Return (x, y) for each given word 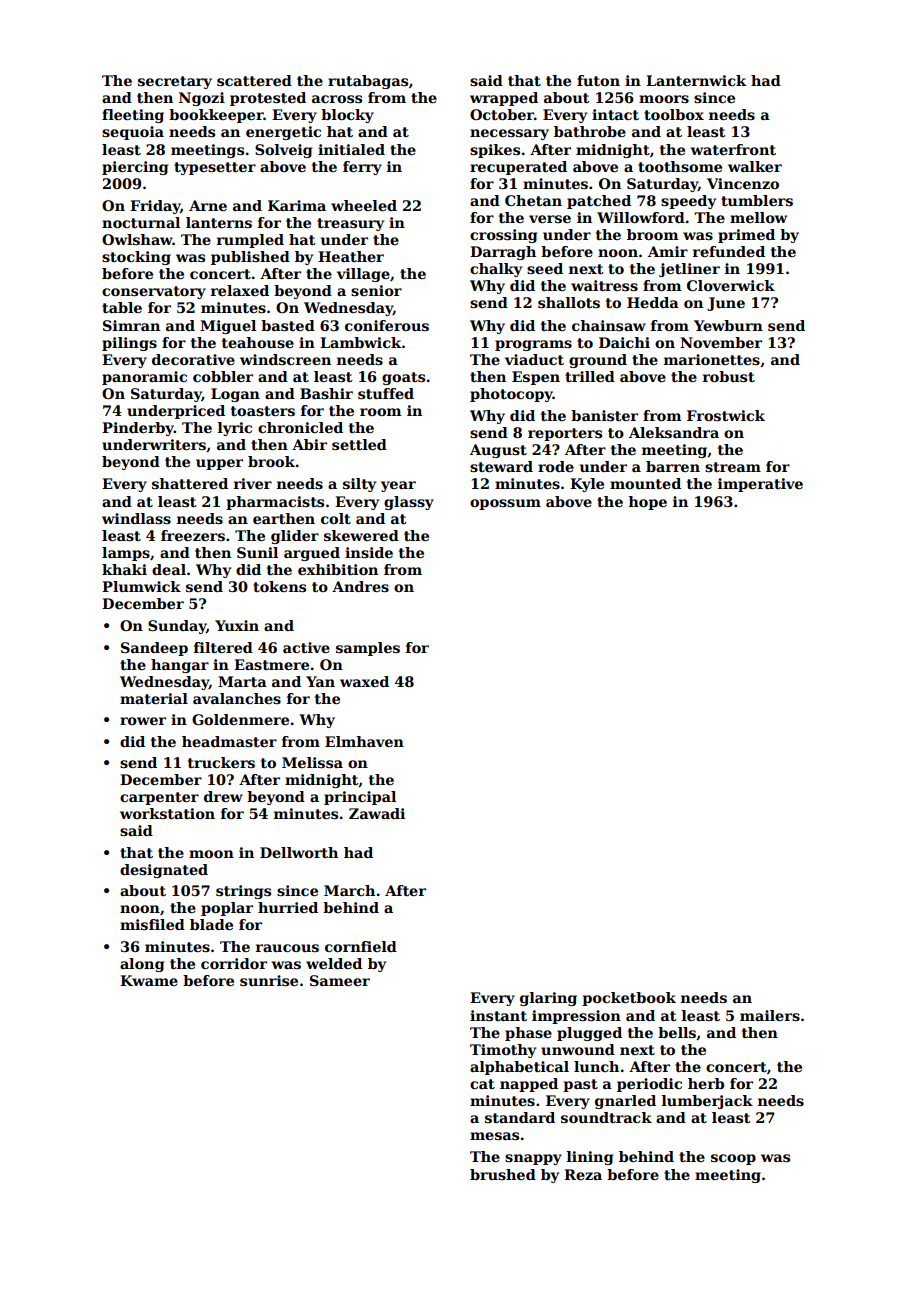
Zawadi (377, 813)
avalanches (237, 698)
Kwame (149, 980)
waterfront (733, 149)
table (122, 307)
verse (550, 219)
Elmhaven (364, 741)
